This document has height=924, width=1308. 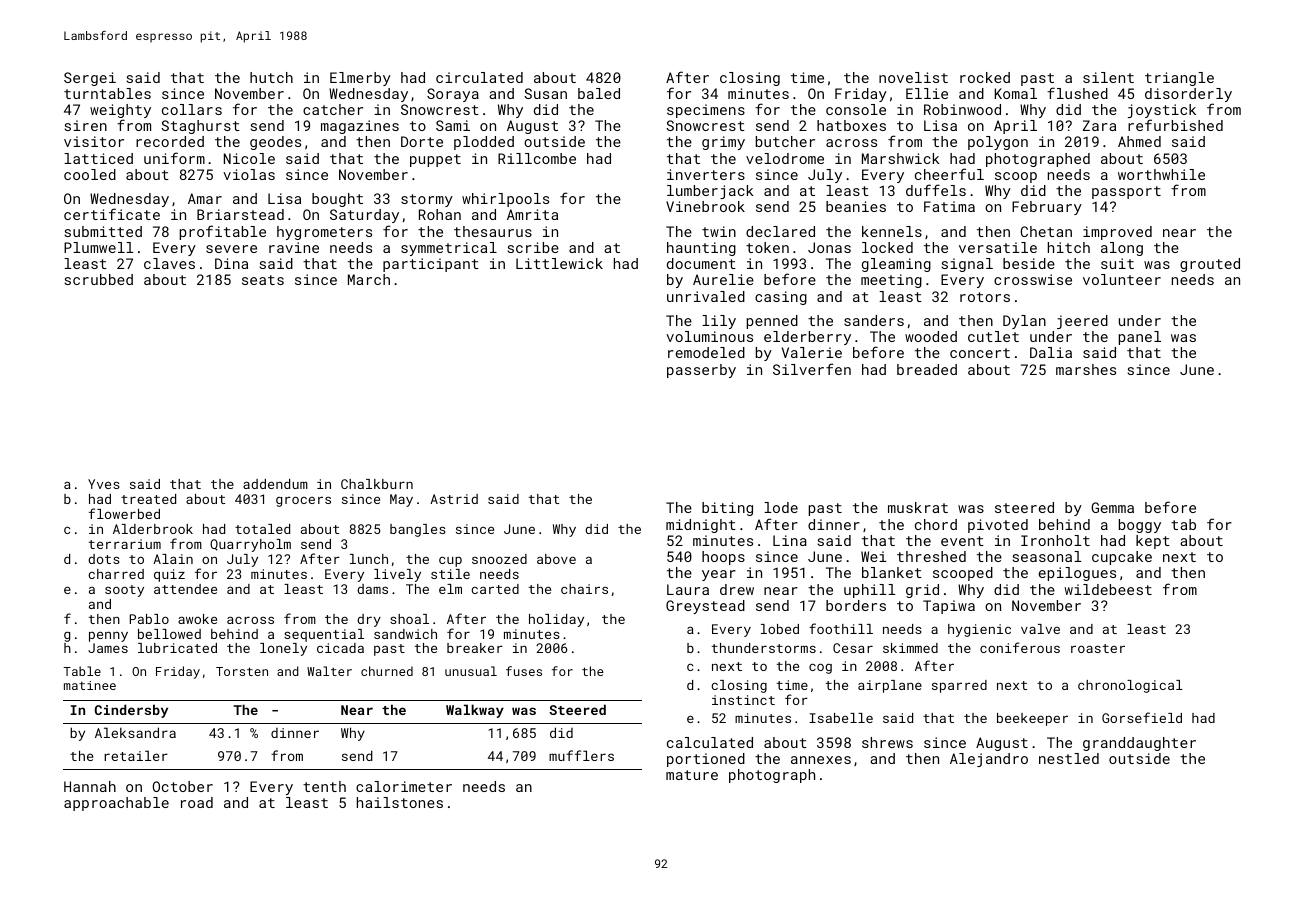 What do you see at coordinates (1179, 79) in the document?
I see `triangle` at bounding box center [1179, 79].
